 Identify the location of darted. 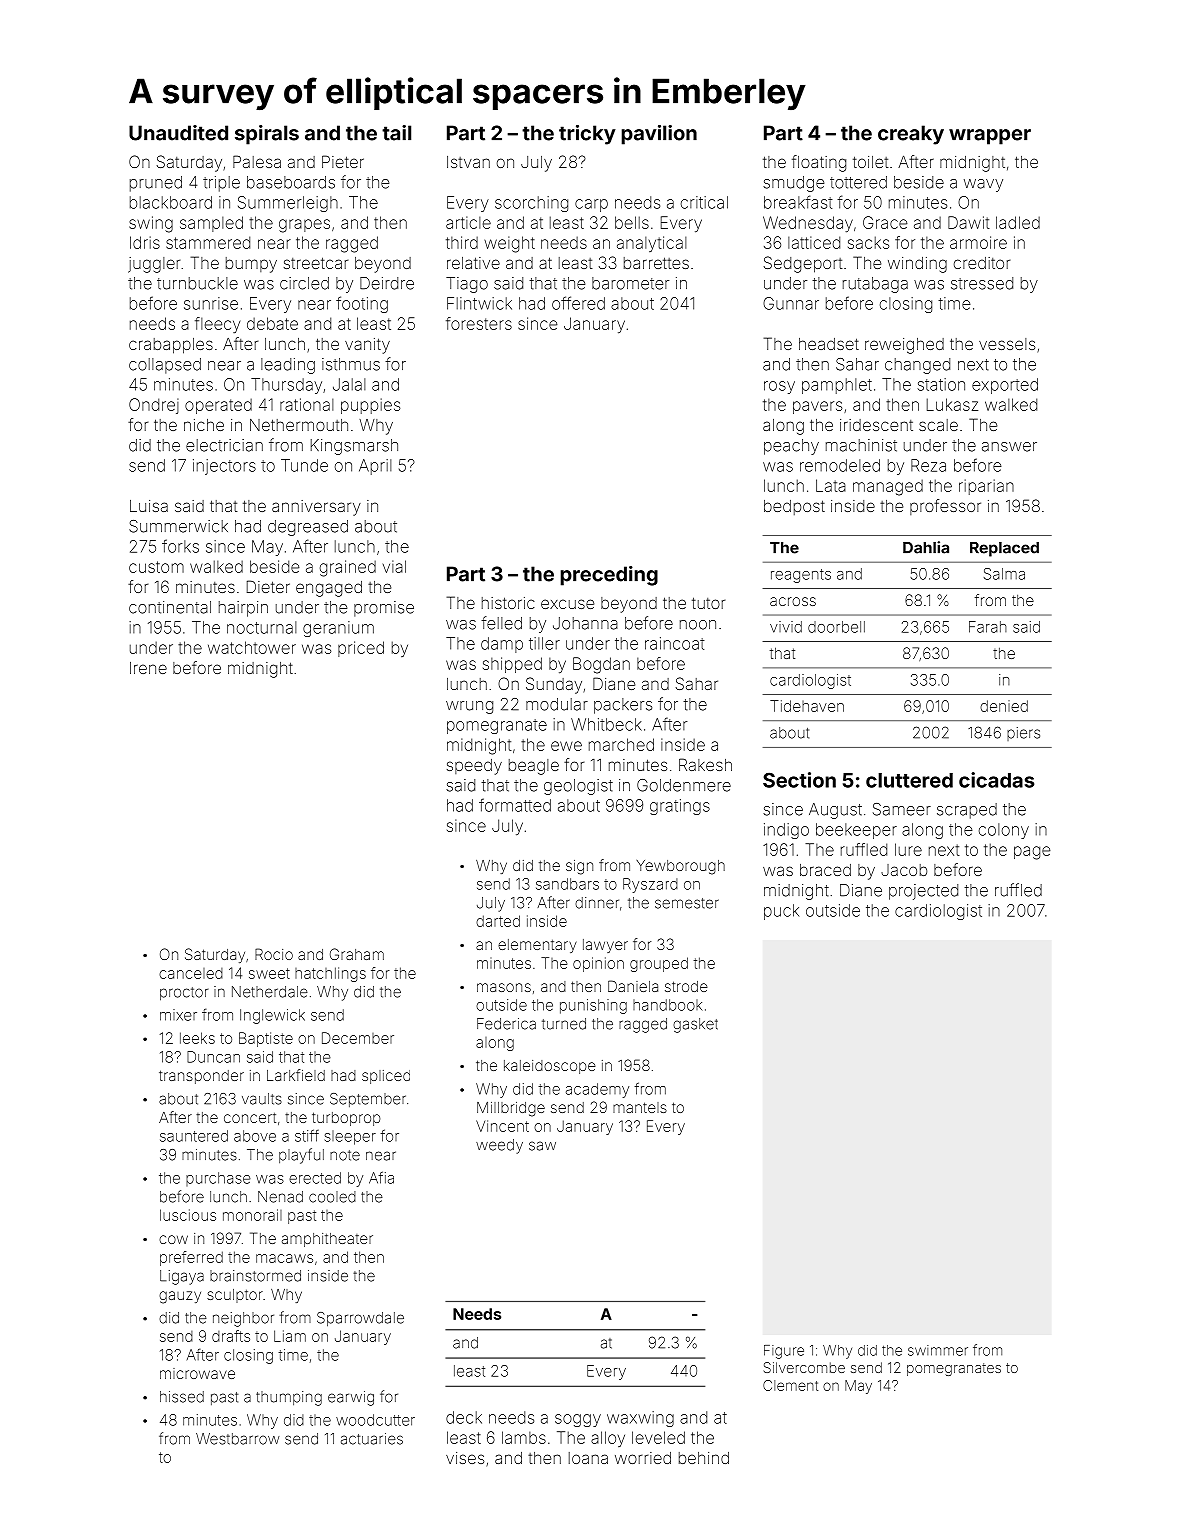
(498, 921).
